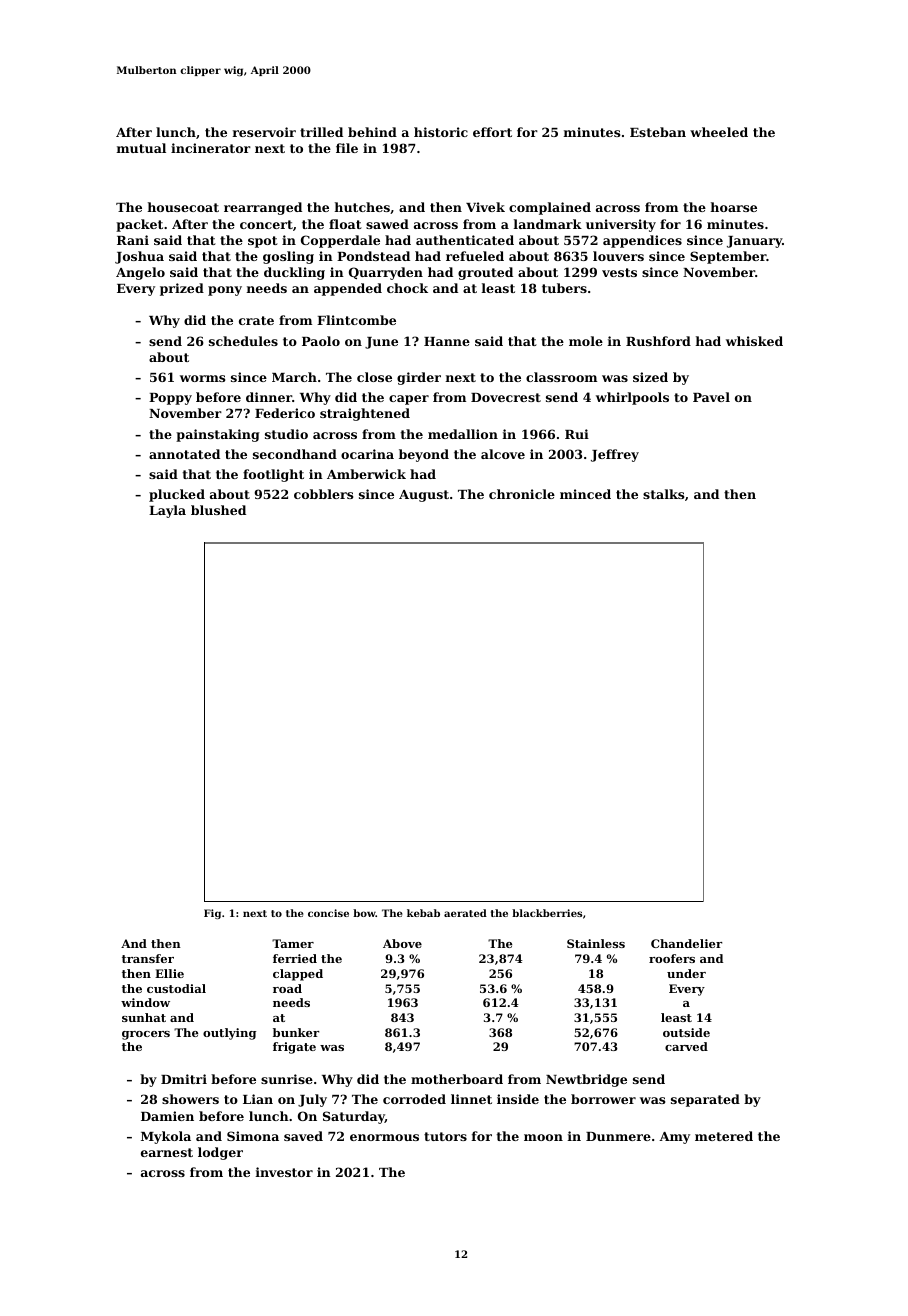 This page has height=1316, width=908. What do you see at coordinates (286, 434) in the page?
I see `studio` at bounding box center [286, 434].
